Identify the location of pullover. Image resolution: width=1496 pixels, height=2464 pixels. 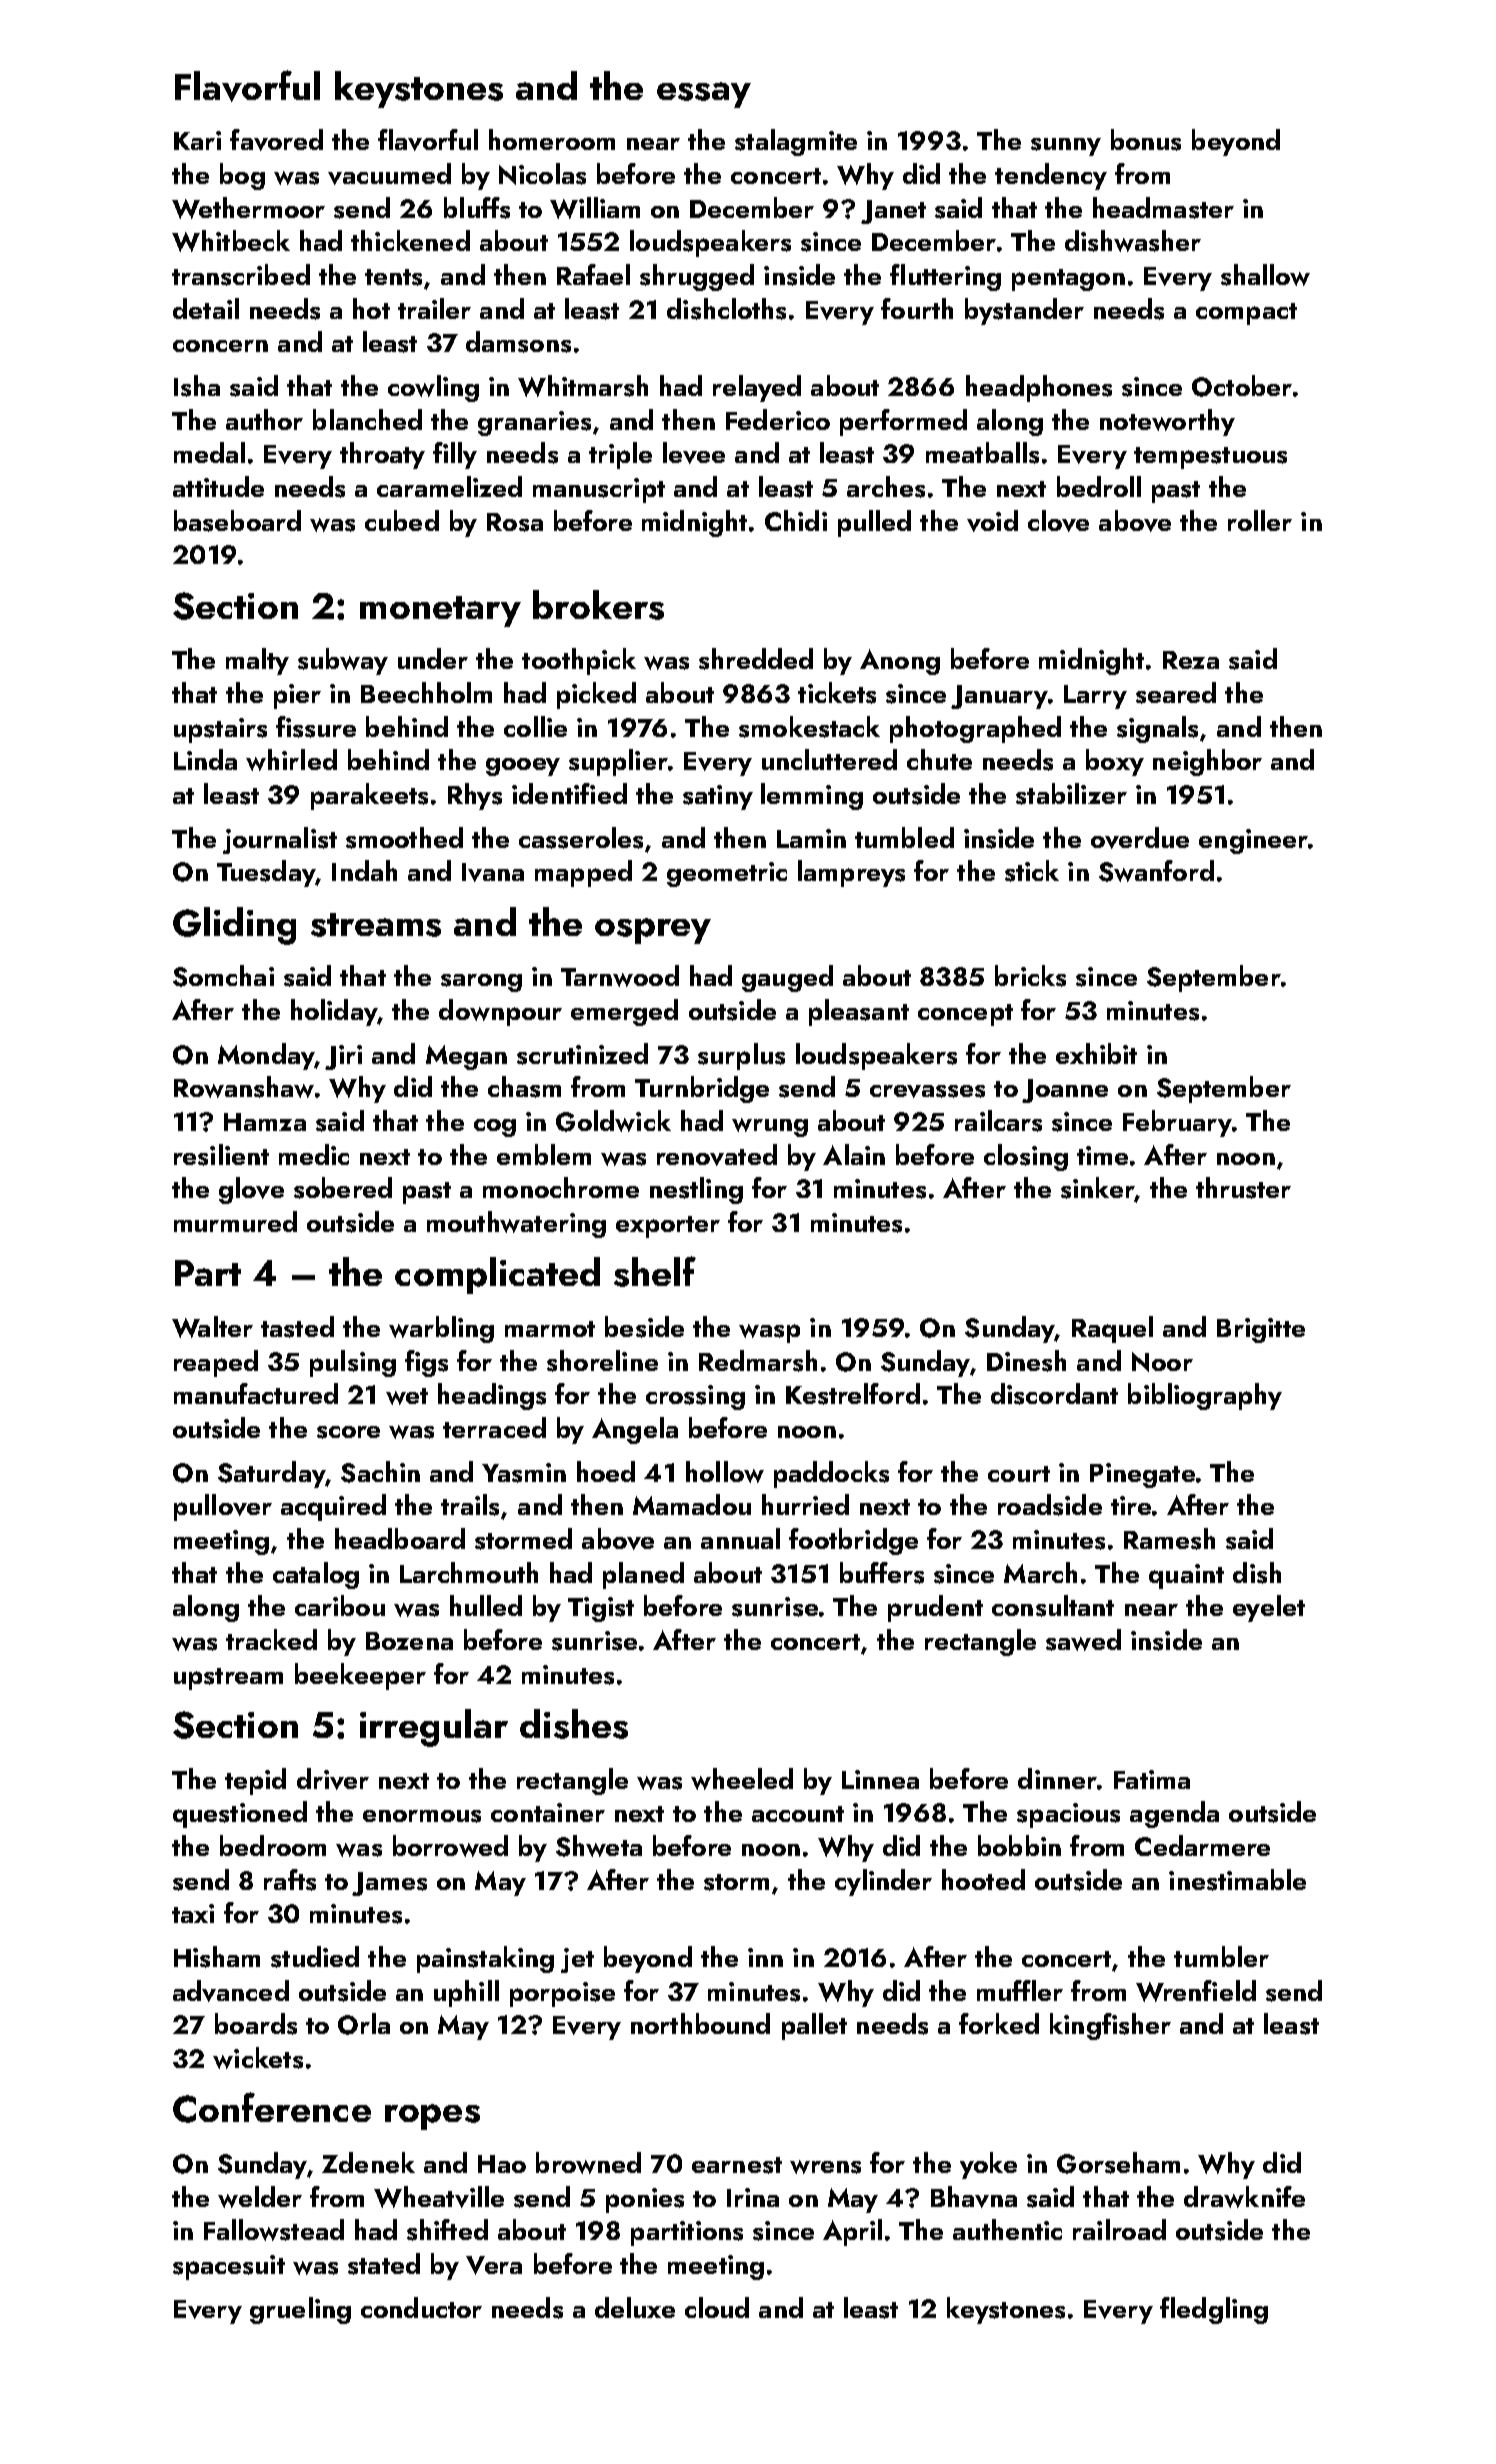
(223, 1507).
